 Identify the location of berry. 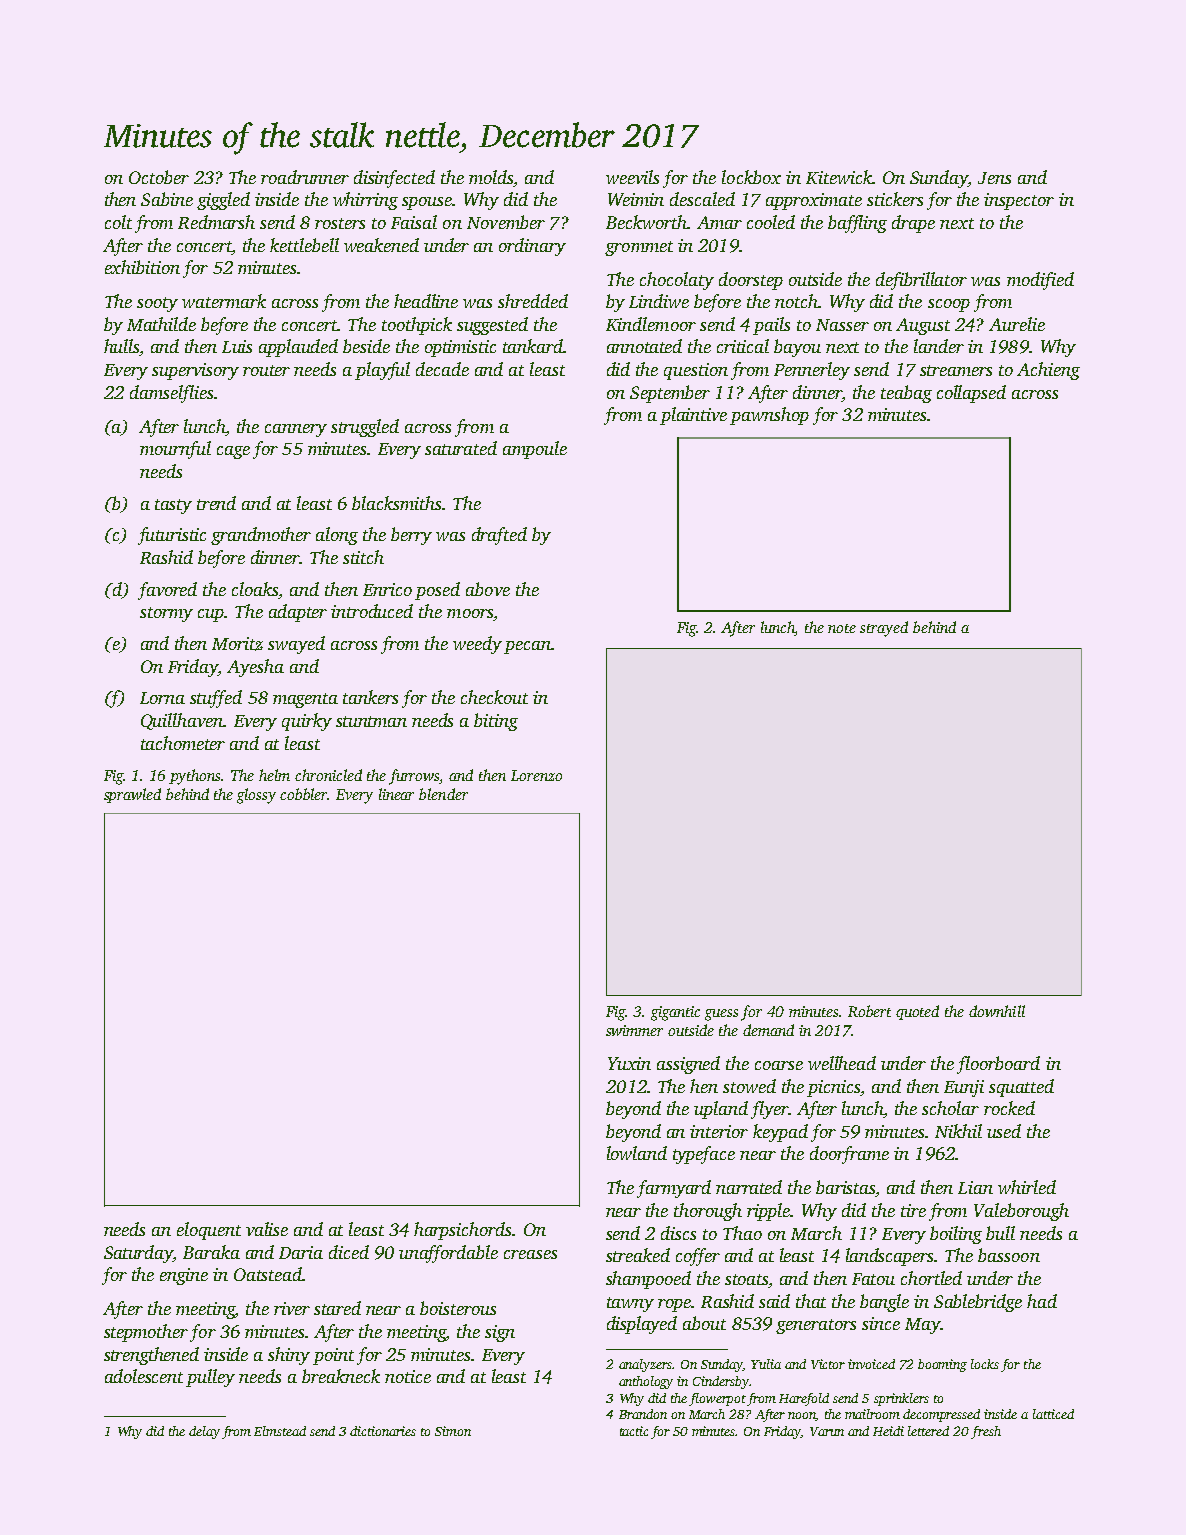
(411, 536).
